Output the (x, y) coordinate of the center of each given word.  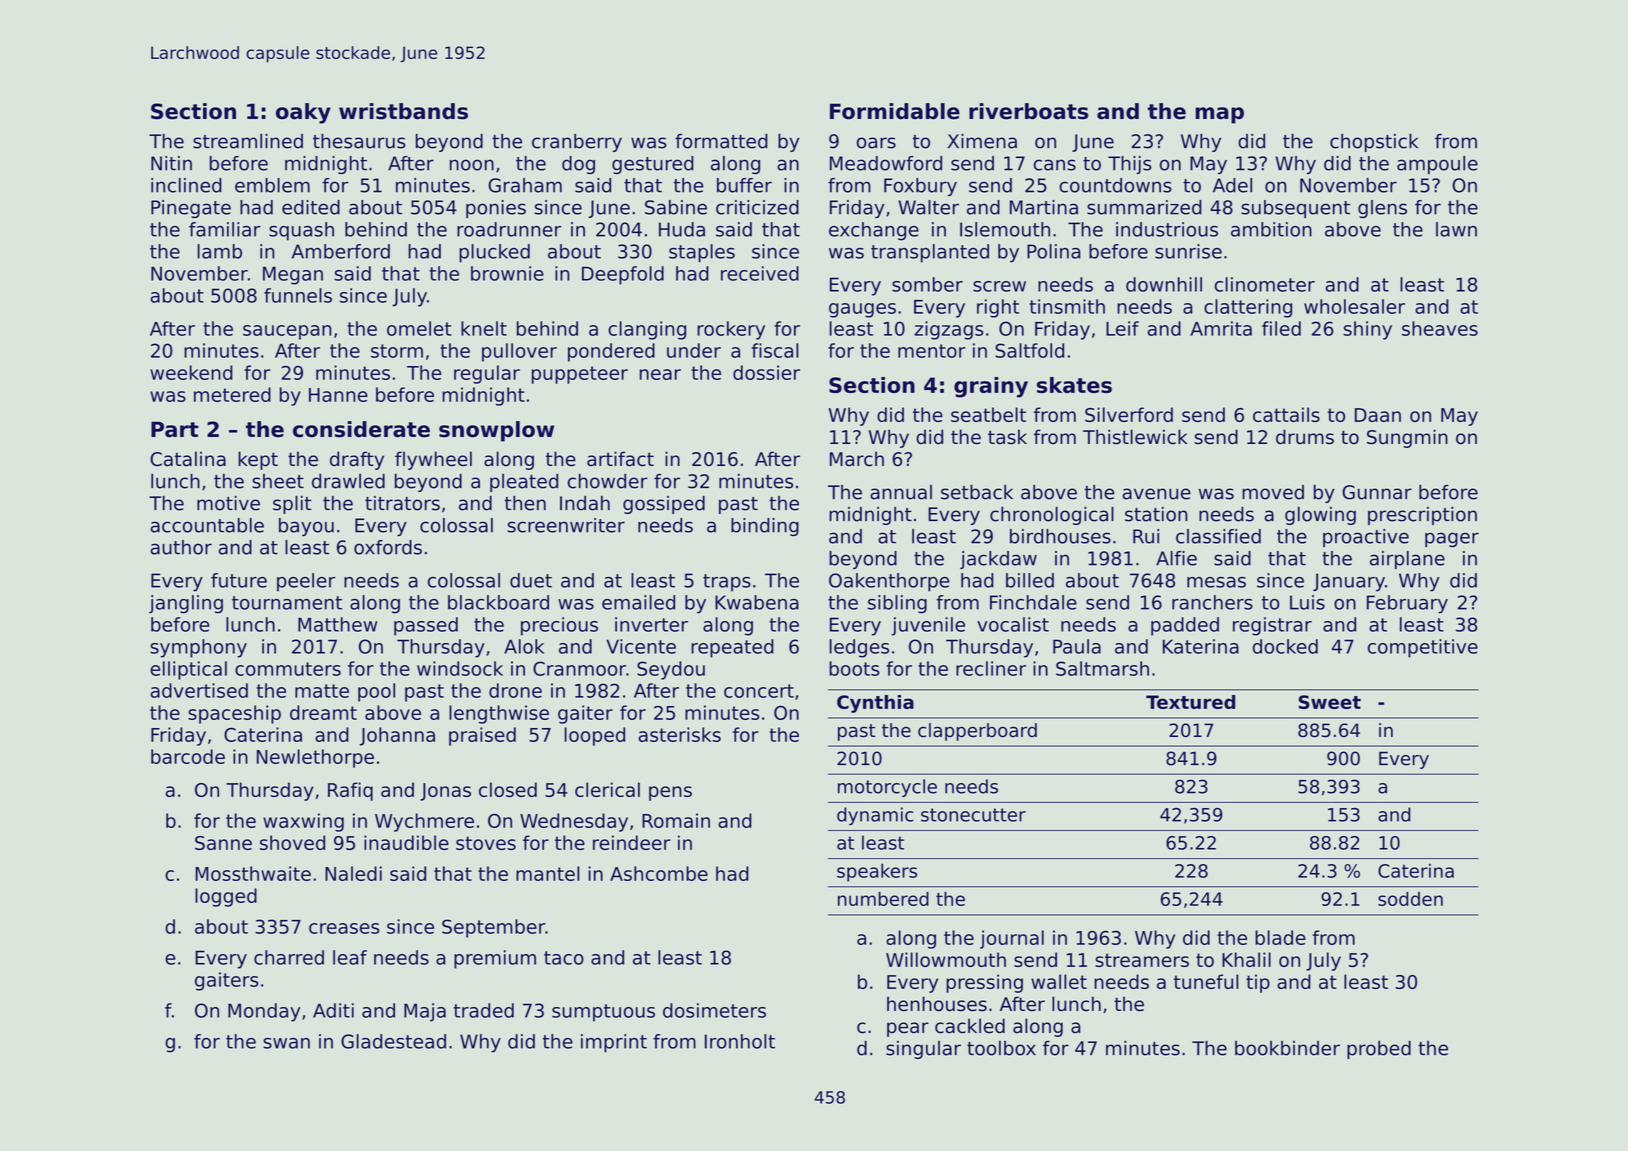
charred (289, 957)
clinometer (1265, 284)
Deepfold (623, 275)
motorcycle (887, 788)
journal (1012, 939)
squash (301, 231)
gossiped (664, 505)
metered (232, 394)
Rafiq (350, 791)
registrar (1272, 626)
